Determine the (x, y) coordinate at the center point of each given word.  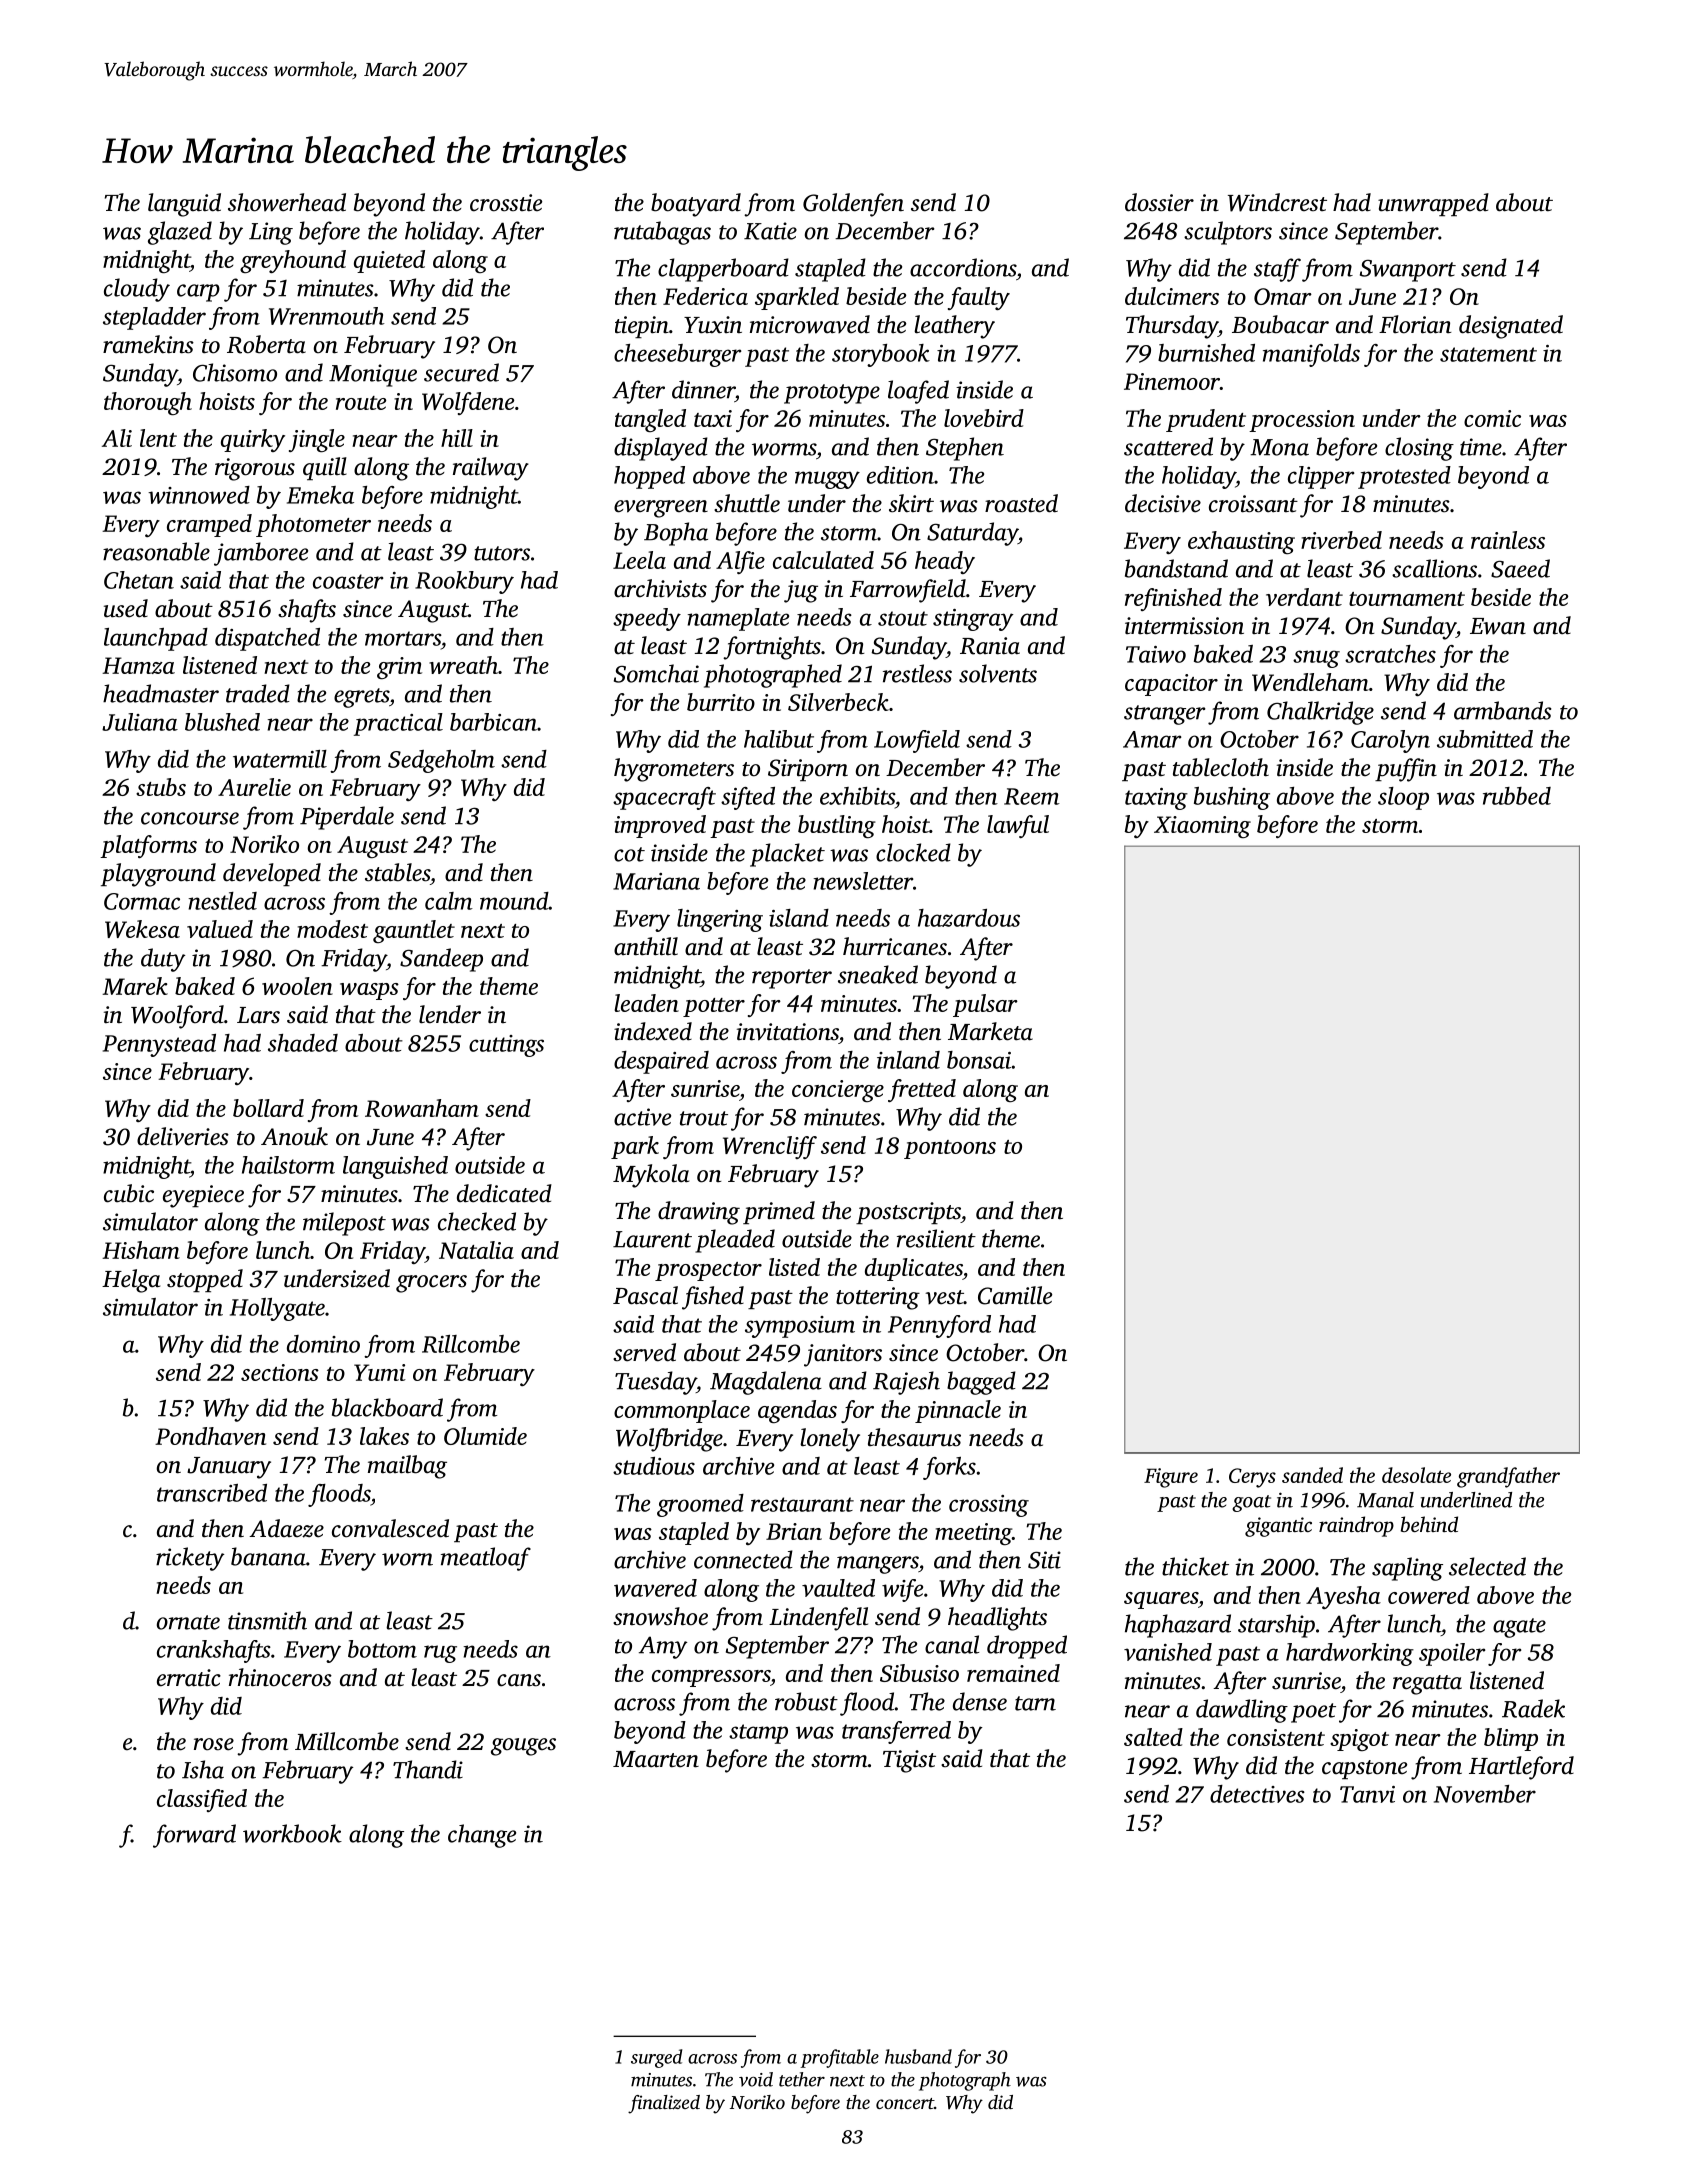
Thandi (428, 1769)
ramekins (148, 344)
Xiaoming (1202, 827)
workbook (292, 1833)
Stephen (965, 449)
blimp (1511, 1739)
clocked (913, 852)
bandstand (1176, 568)
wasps (369, 991)
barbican (493, 722)
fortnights (772, 648)
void (756, 2079)
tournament (1407, 599)
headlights (997, 1619)
